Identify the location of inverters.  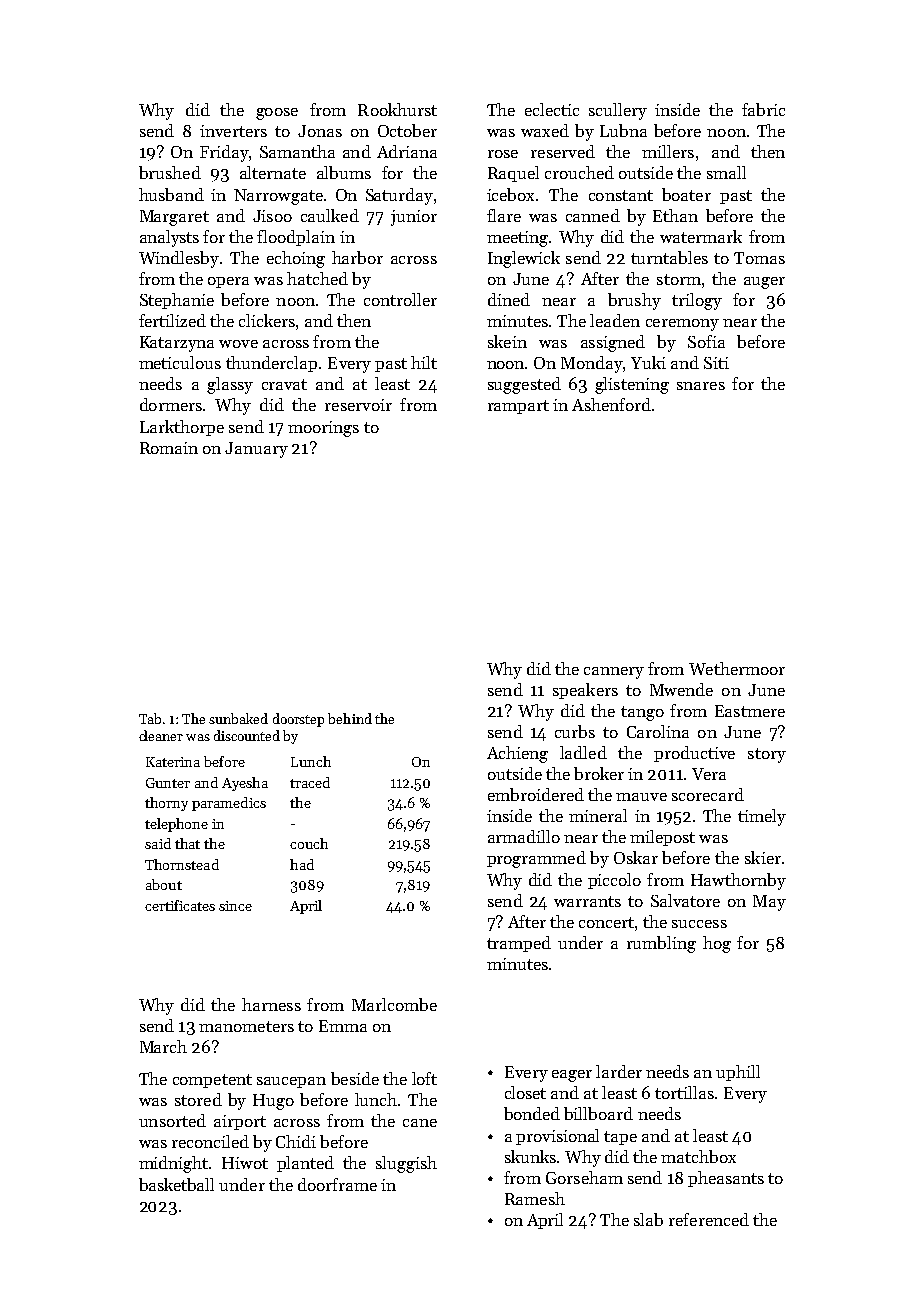
(233, 131).
